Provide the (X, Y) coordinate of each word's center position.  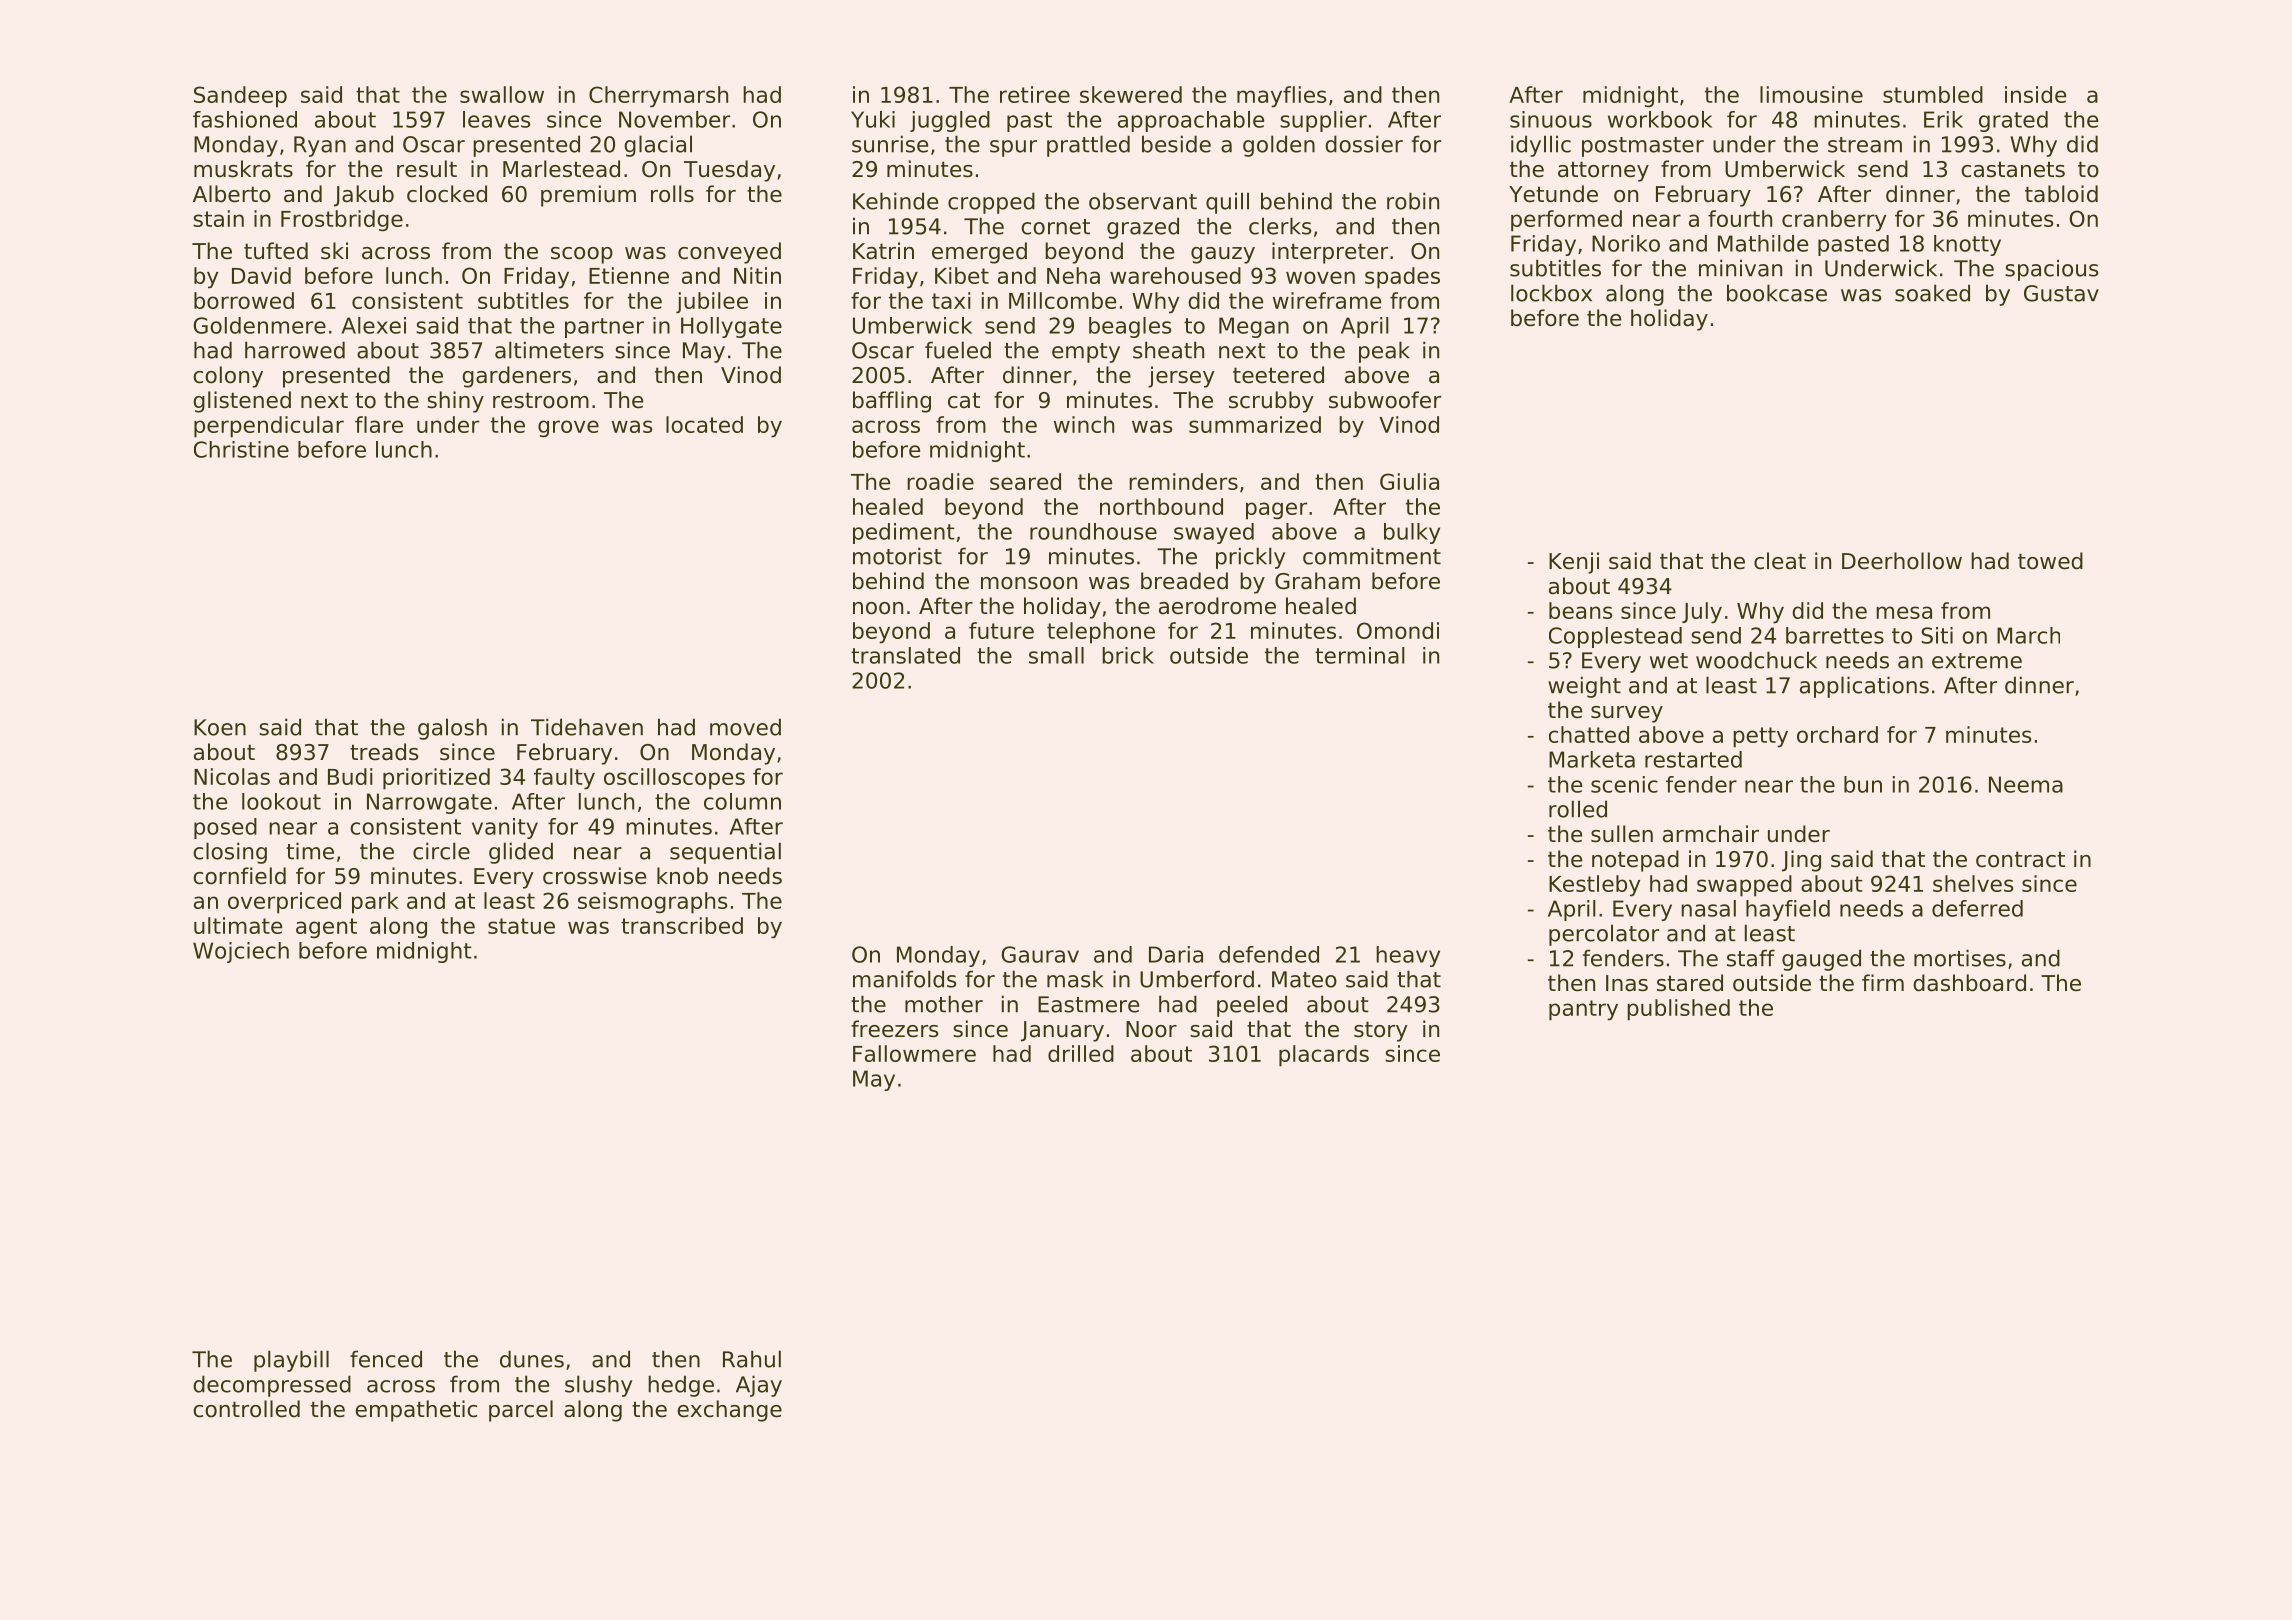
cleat (1780, 561)
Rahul (752, 1359)
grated (2013, 121)
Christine (241, 449)
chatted (1589, 734)
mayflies (1281, 97)
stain (218, 218)
